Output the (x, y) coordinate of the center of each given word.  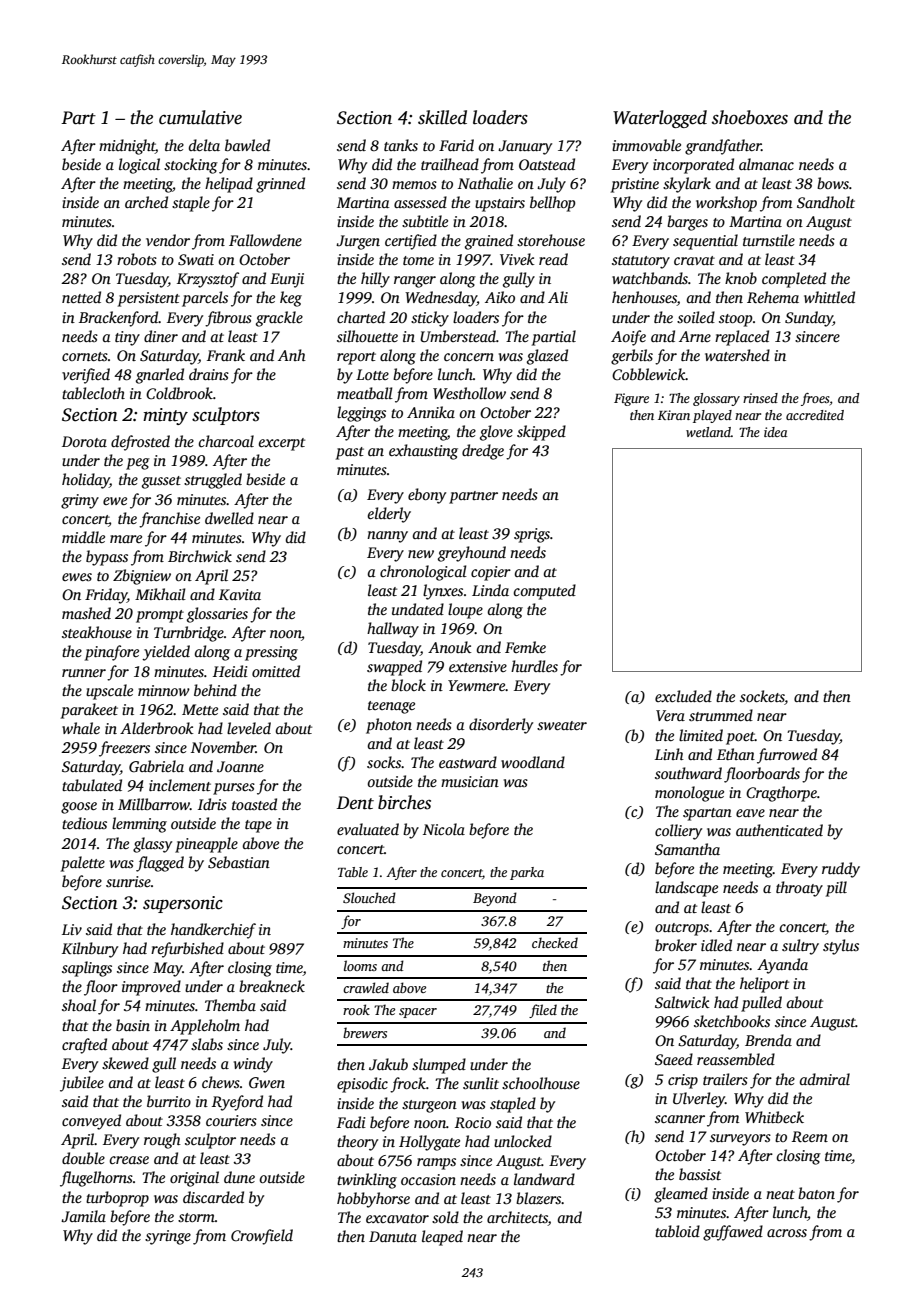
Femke (525, 647)
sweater (562, 725)
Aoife (628, 338)
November (223, 747)
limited (701, 735)
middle (83, 537)
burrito (169, 1101)
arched (146, 202)
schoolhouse (541, 1083)
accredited (815, 415)
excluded (683, 696)
